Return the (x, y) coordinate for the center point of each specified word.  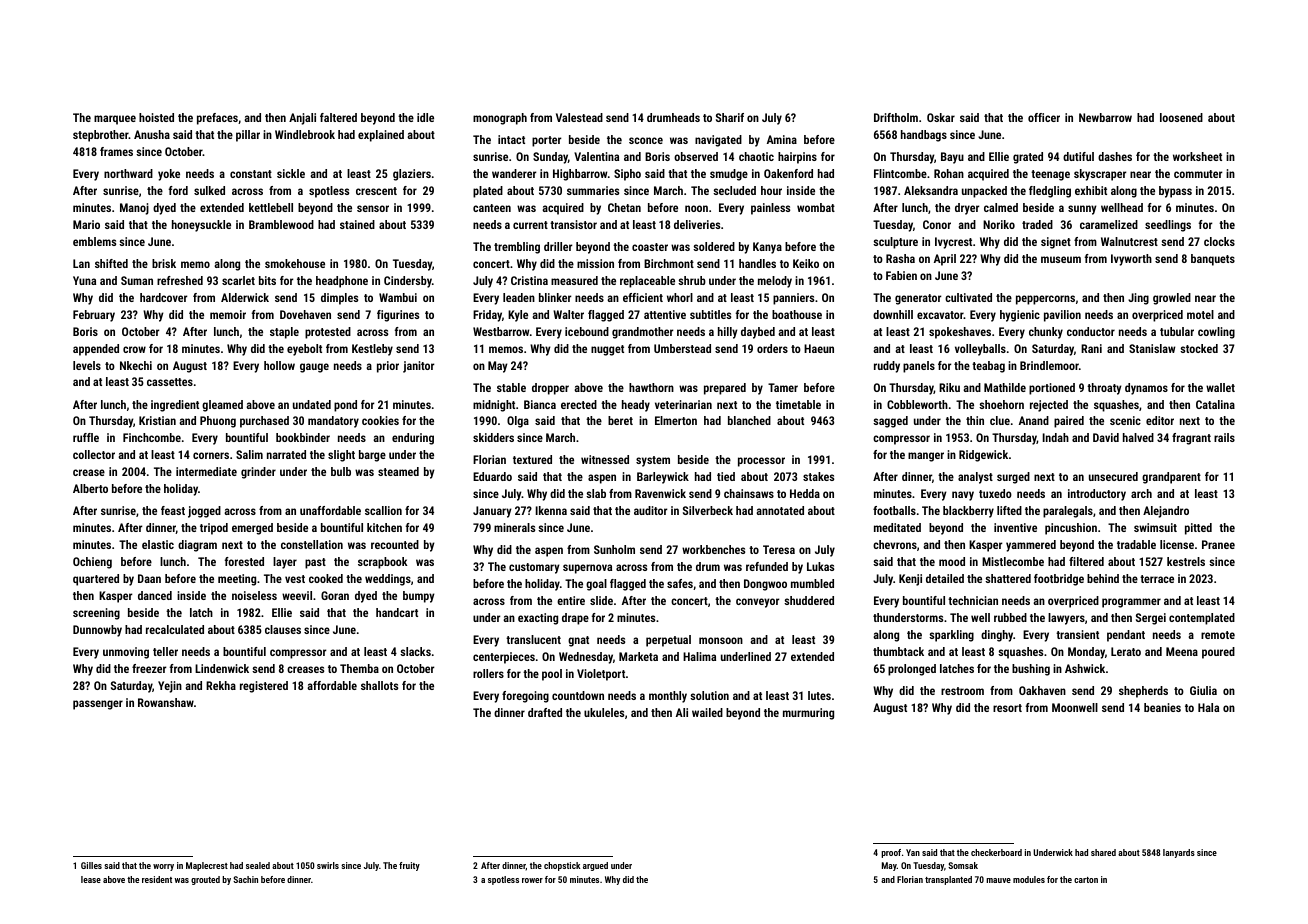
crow (134, 349)
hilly (728, 333)
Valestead (579, 117)
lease (91, 879)
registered (264, 687)
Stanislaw (1152, 348)
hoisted (156, 117)
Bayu (952, 158)
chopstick (562, 866)
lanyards (1179, 853)
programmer (1131, 603)
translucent (533, 639)
